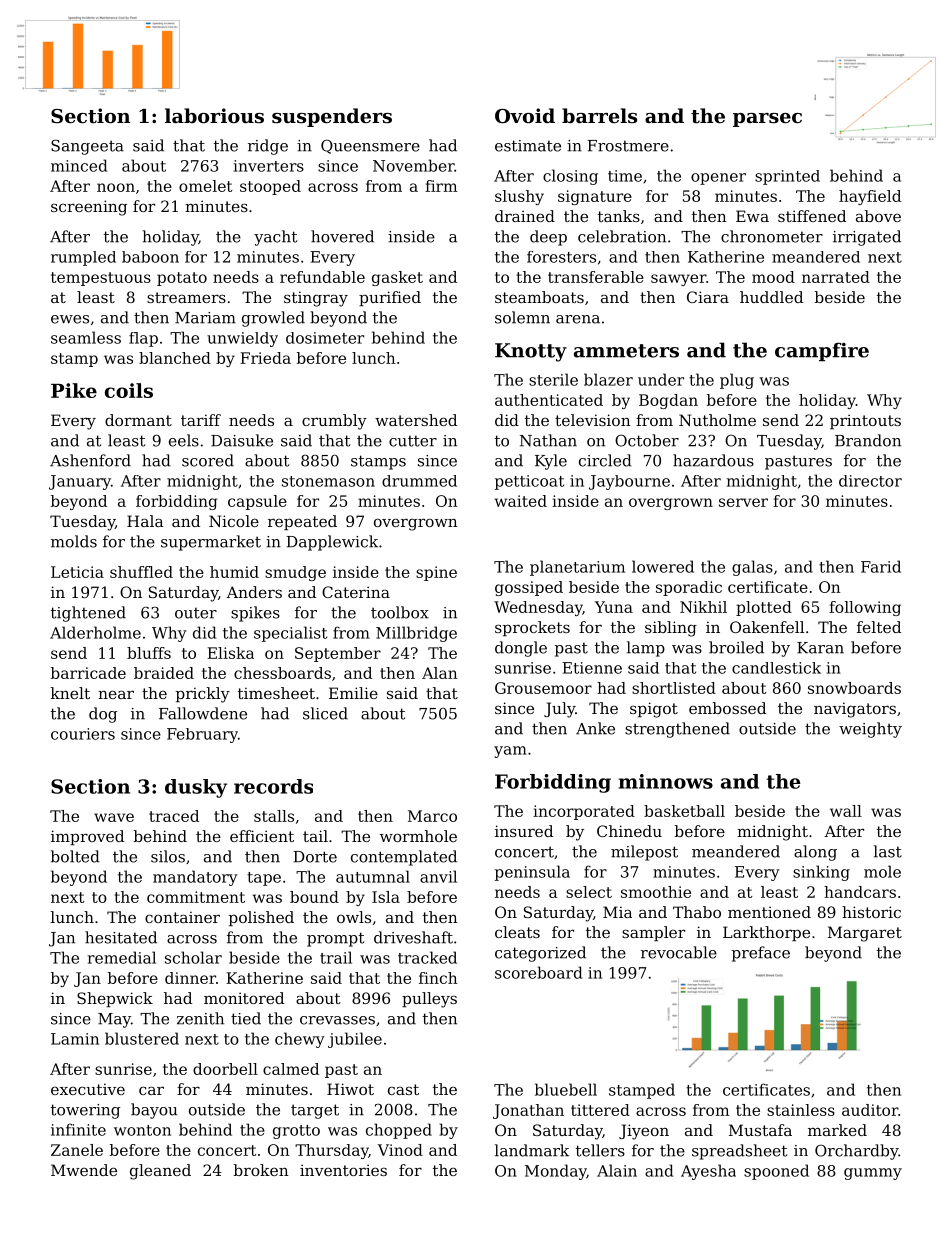  What do you see at coordinates (88, 673) in the screenshot?
I see `barricade` at bounding box center [88, 673].
